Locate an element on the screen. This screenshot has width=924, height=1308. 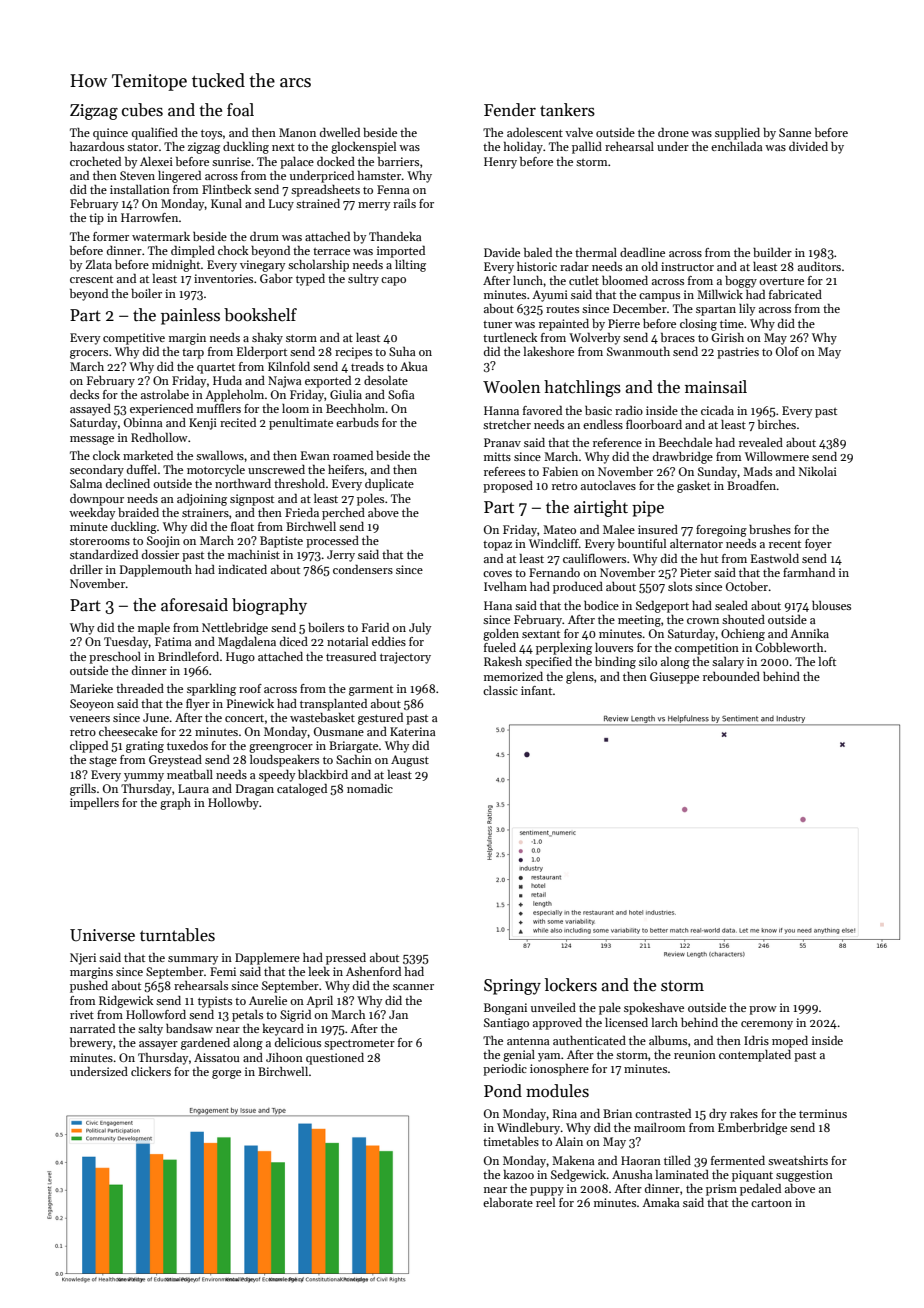
loft is located at coordinates (827, 661).
